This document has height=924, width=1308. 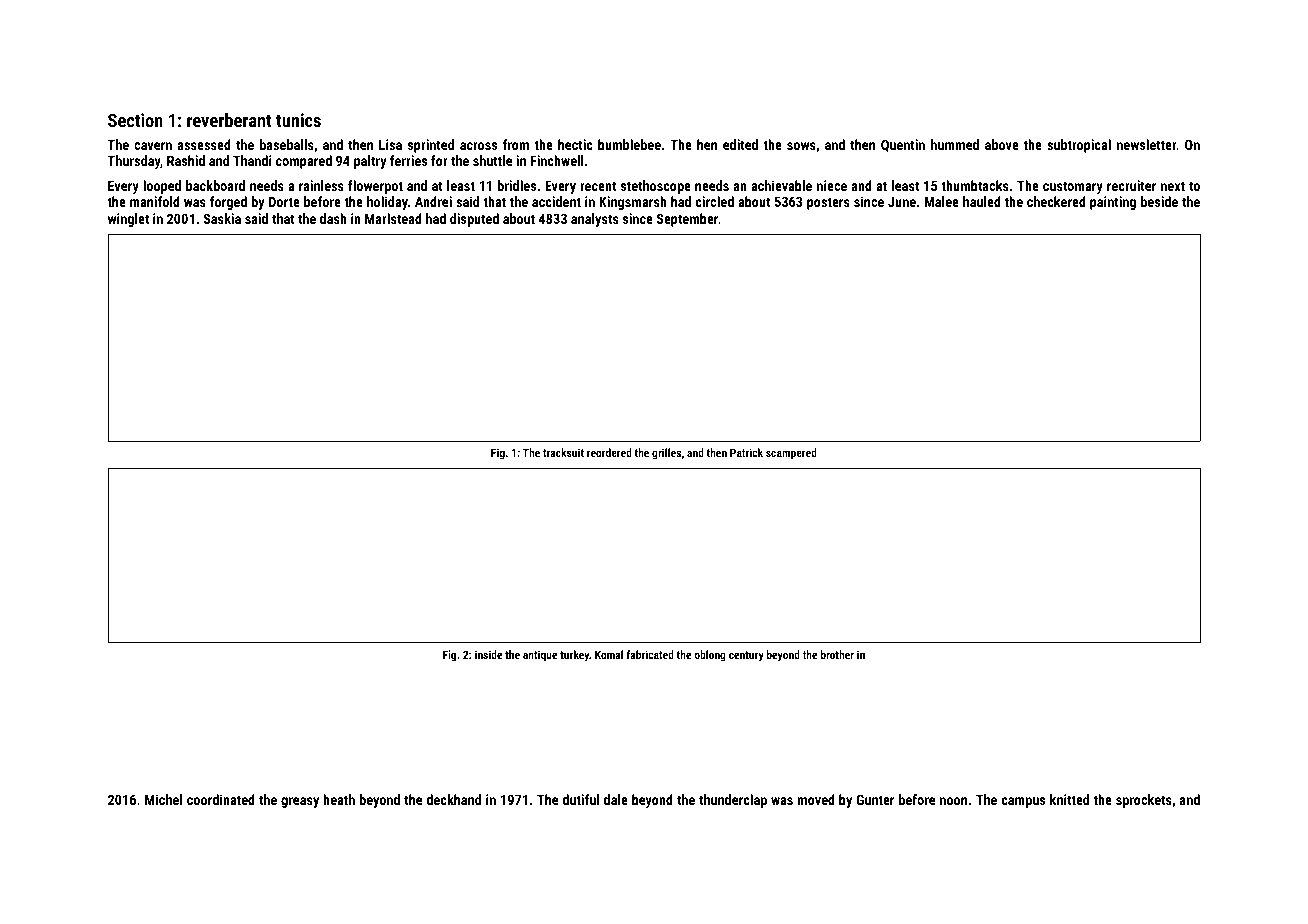 I want to click on coordinated, so click(x=221, y=799).
